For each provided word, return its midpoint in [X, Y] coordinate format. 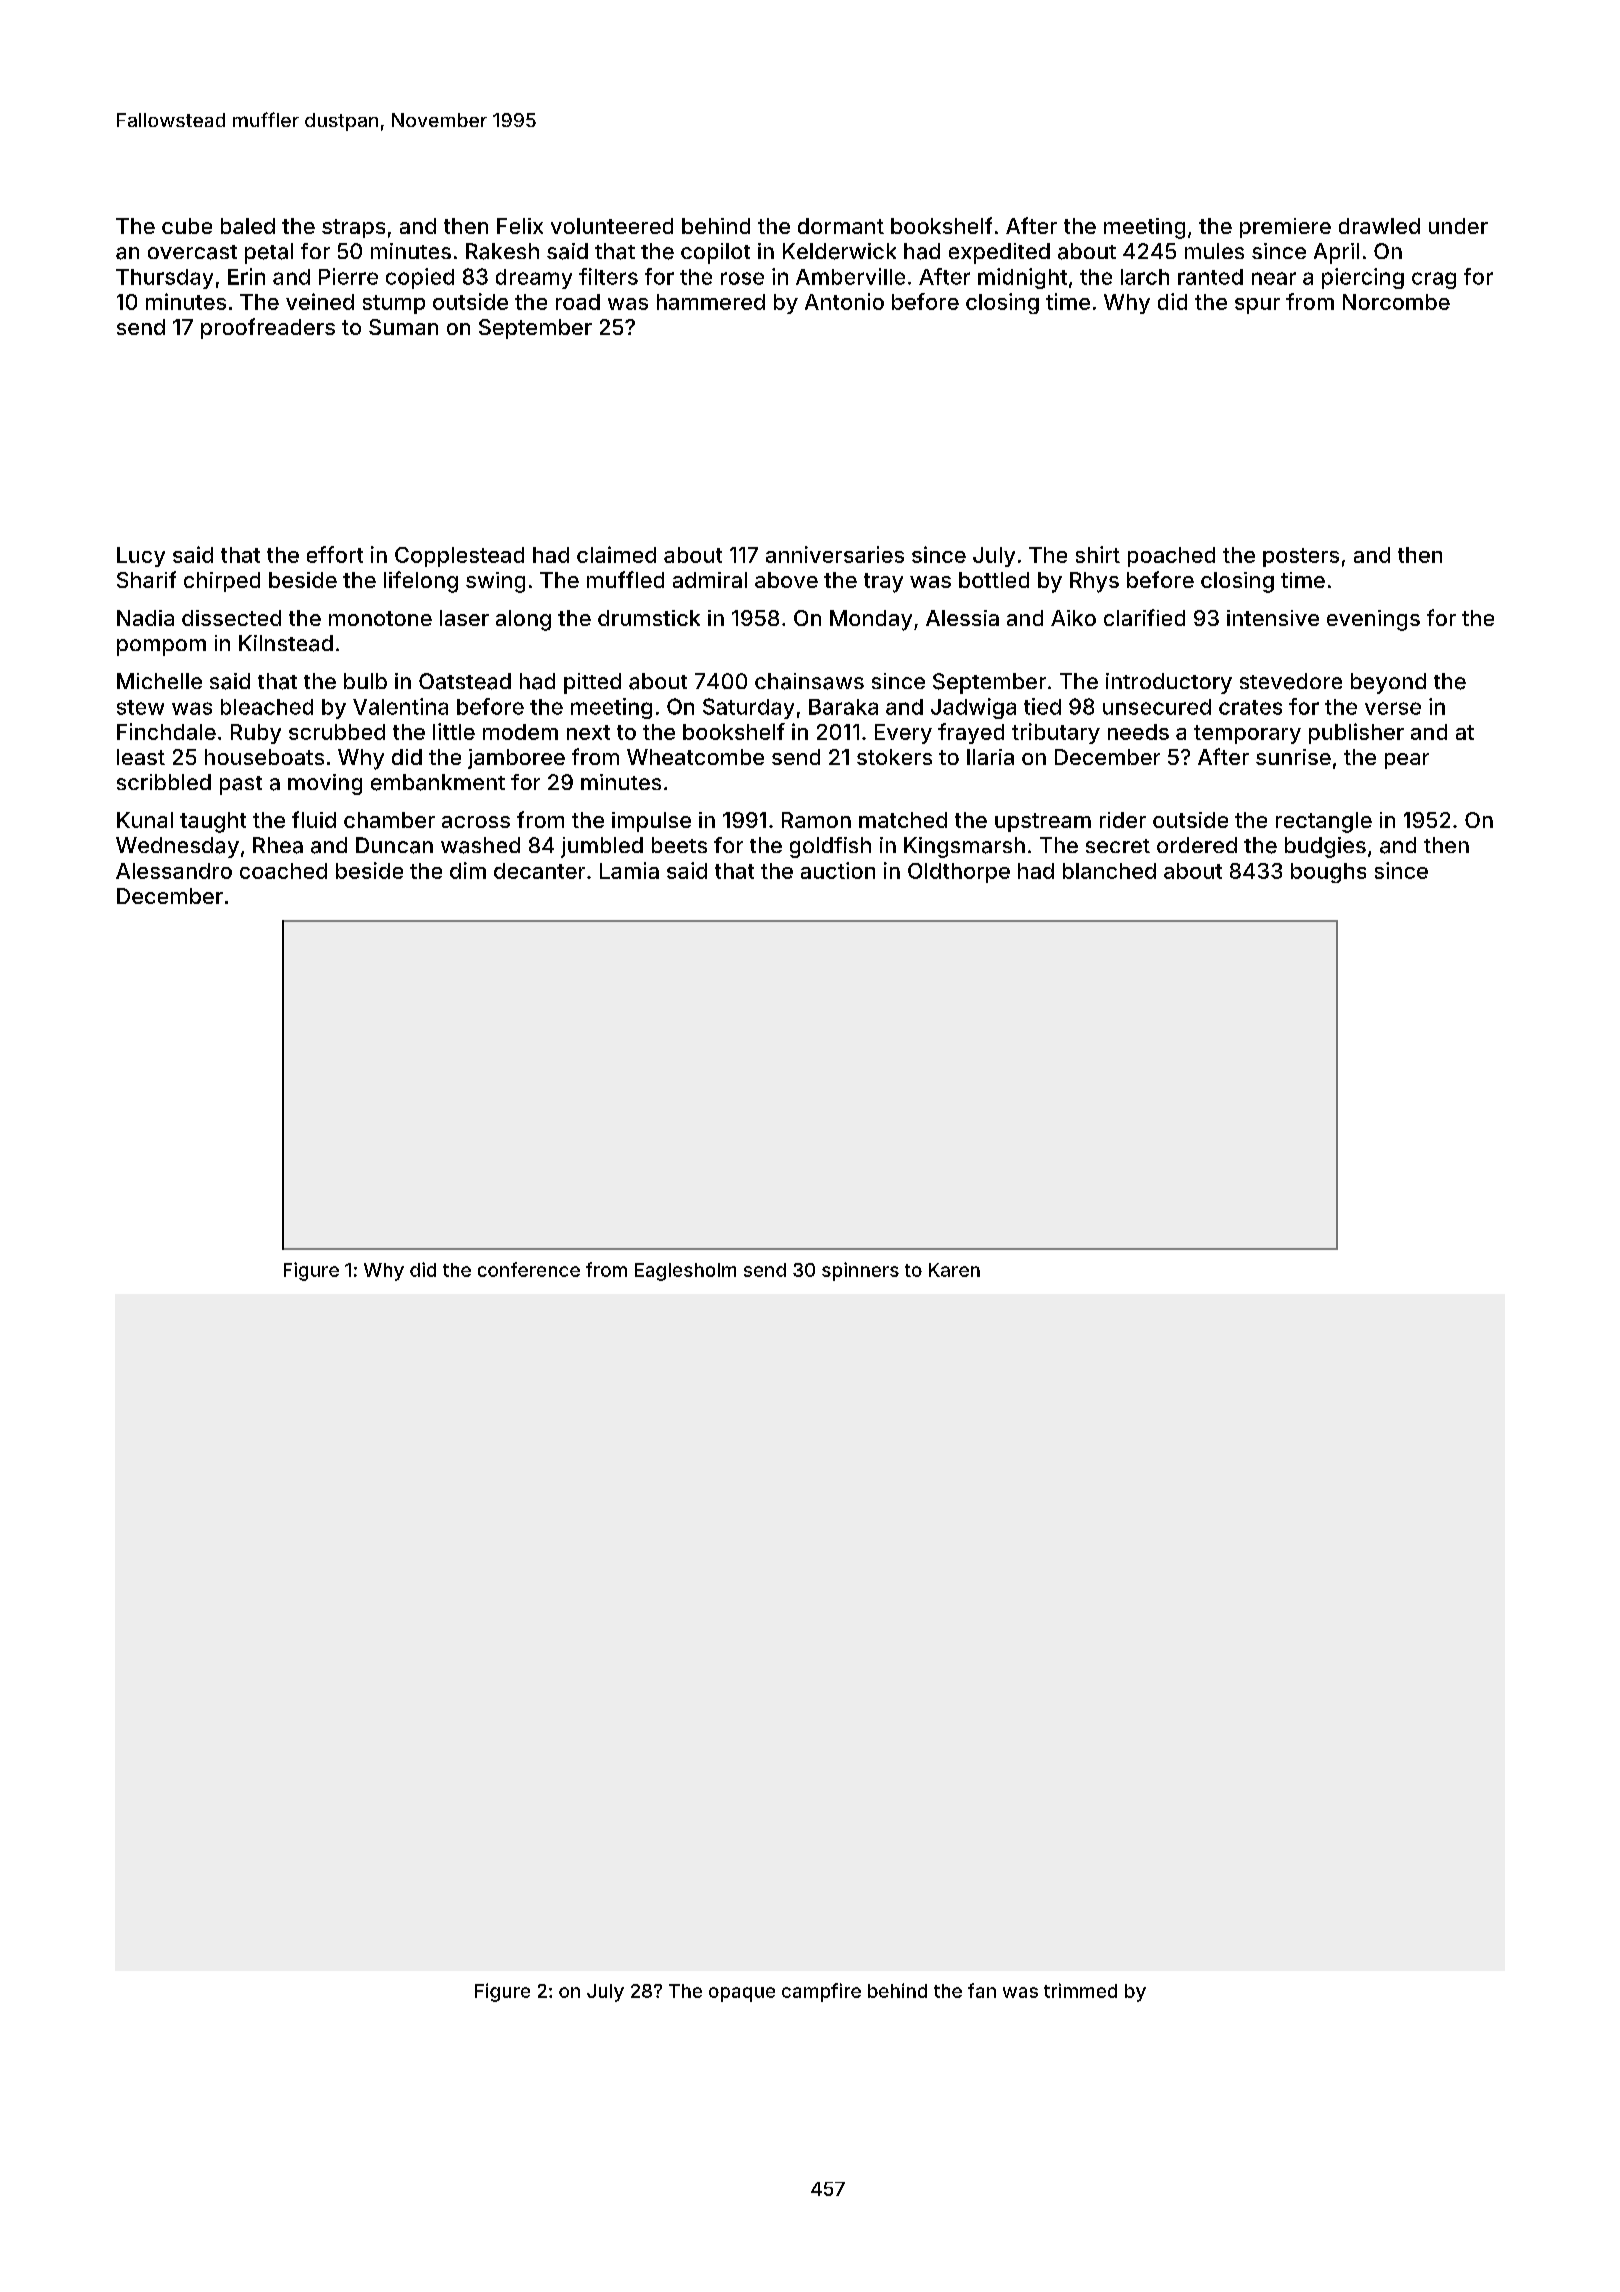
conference [529, 1269]
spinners [860, 1271]
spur [1257, 306]
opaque [742, 1994]
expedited [999, 253]
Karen [954, 1270]
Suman [403, 327]
